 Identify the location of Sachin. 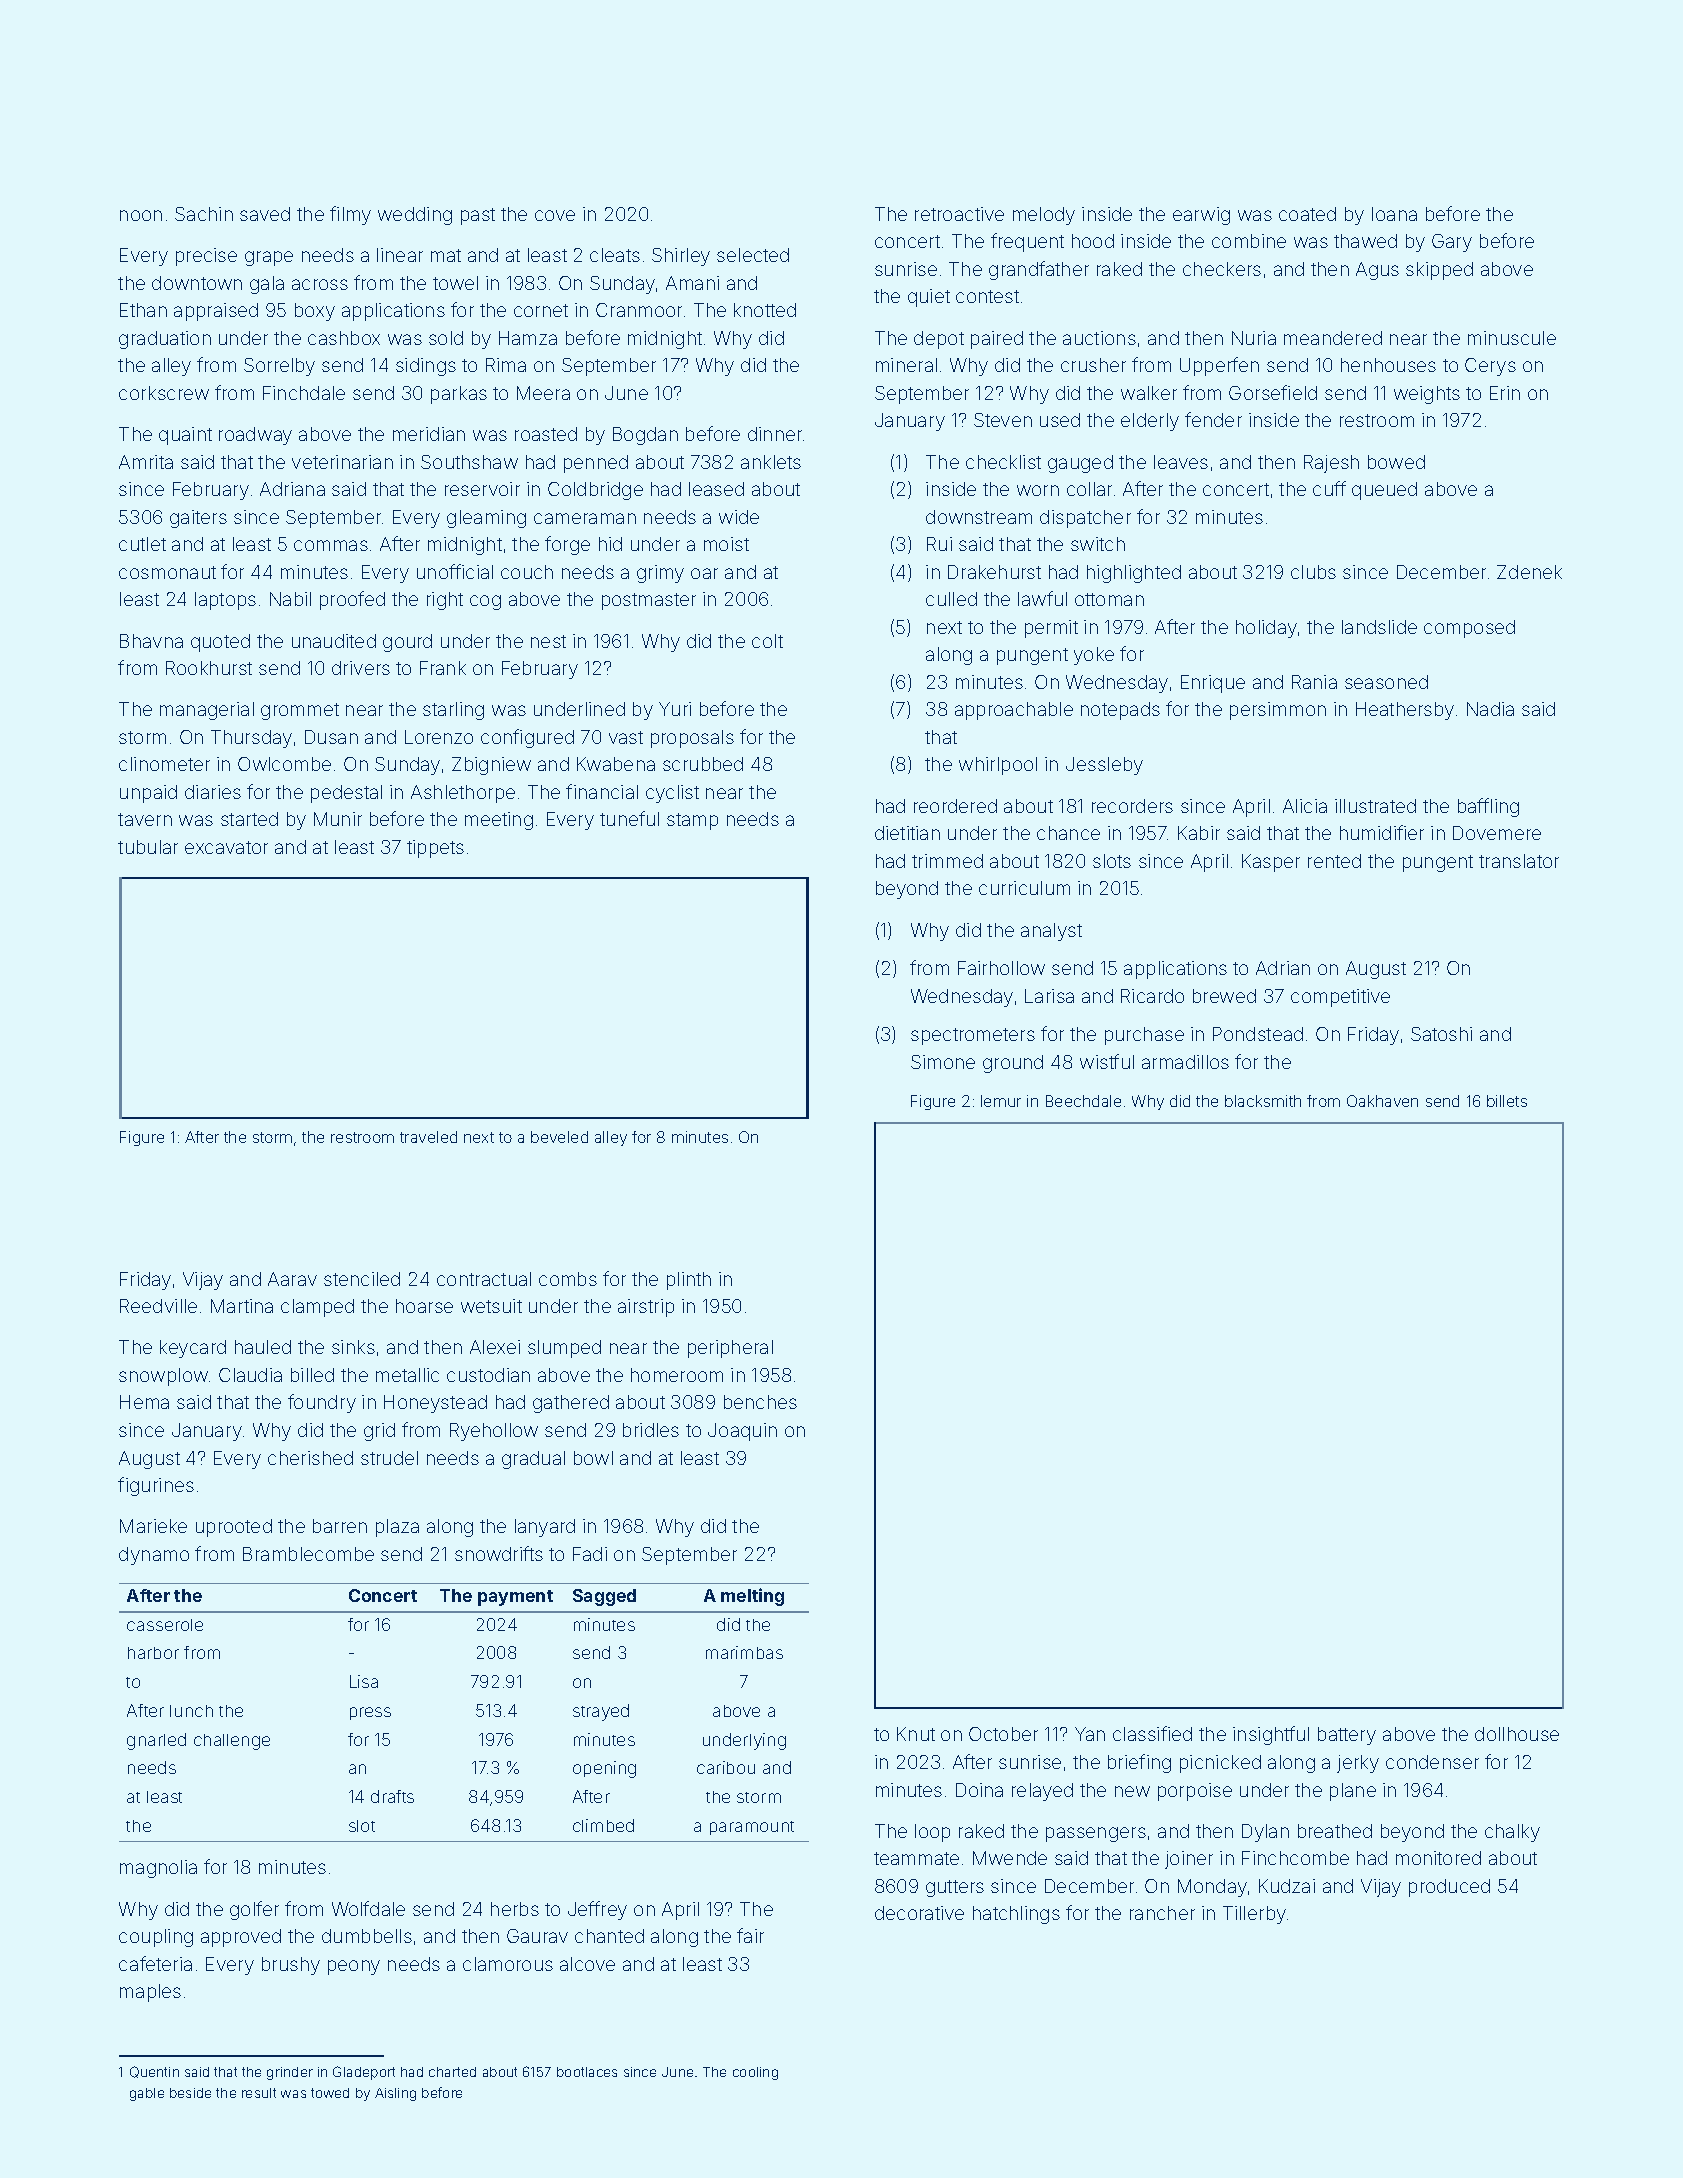
(204, 214).
